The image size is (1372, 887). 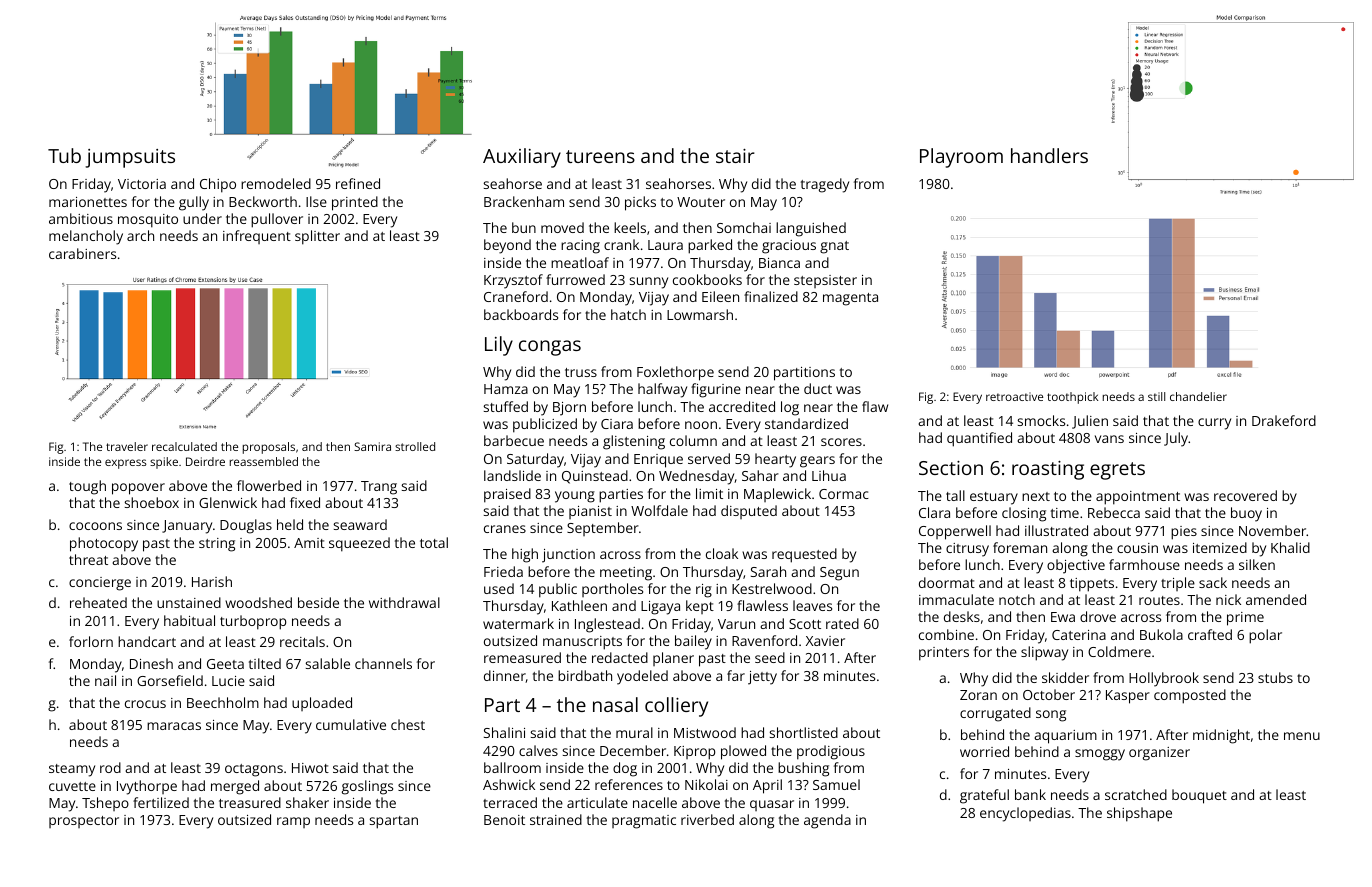 What do you see at coordinates (1049, 155) in the page?
I see `handlers` at bounding box center [1049, 155].
